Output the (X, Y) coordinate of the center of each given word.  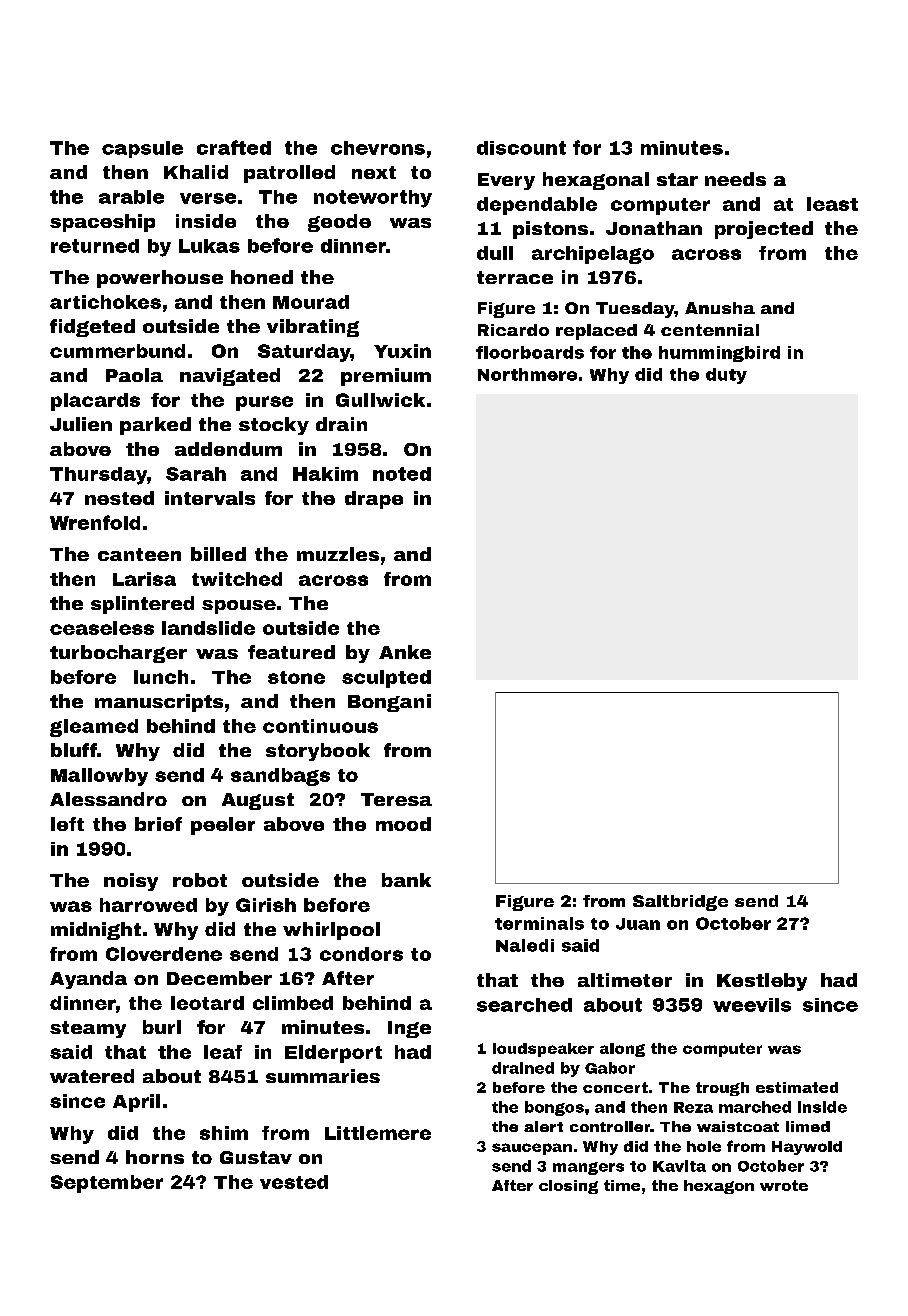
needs (735, 179)
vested (294, 1182)
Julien (81, 424)
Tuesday (635, 310)
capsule (142, 149)
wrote (784, 1185)
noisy (131, 882)
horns (155, 1157)
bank (406, 880)
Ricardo (513, 330)
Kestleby (762, 982)
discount (521, 148)
